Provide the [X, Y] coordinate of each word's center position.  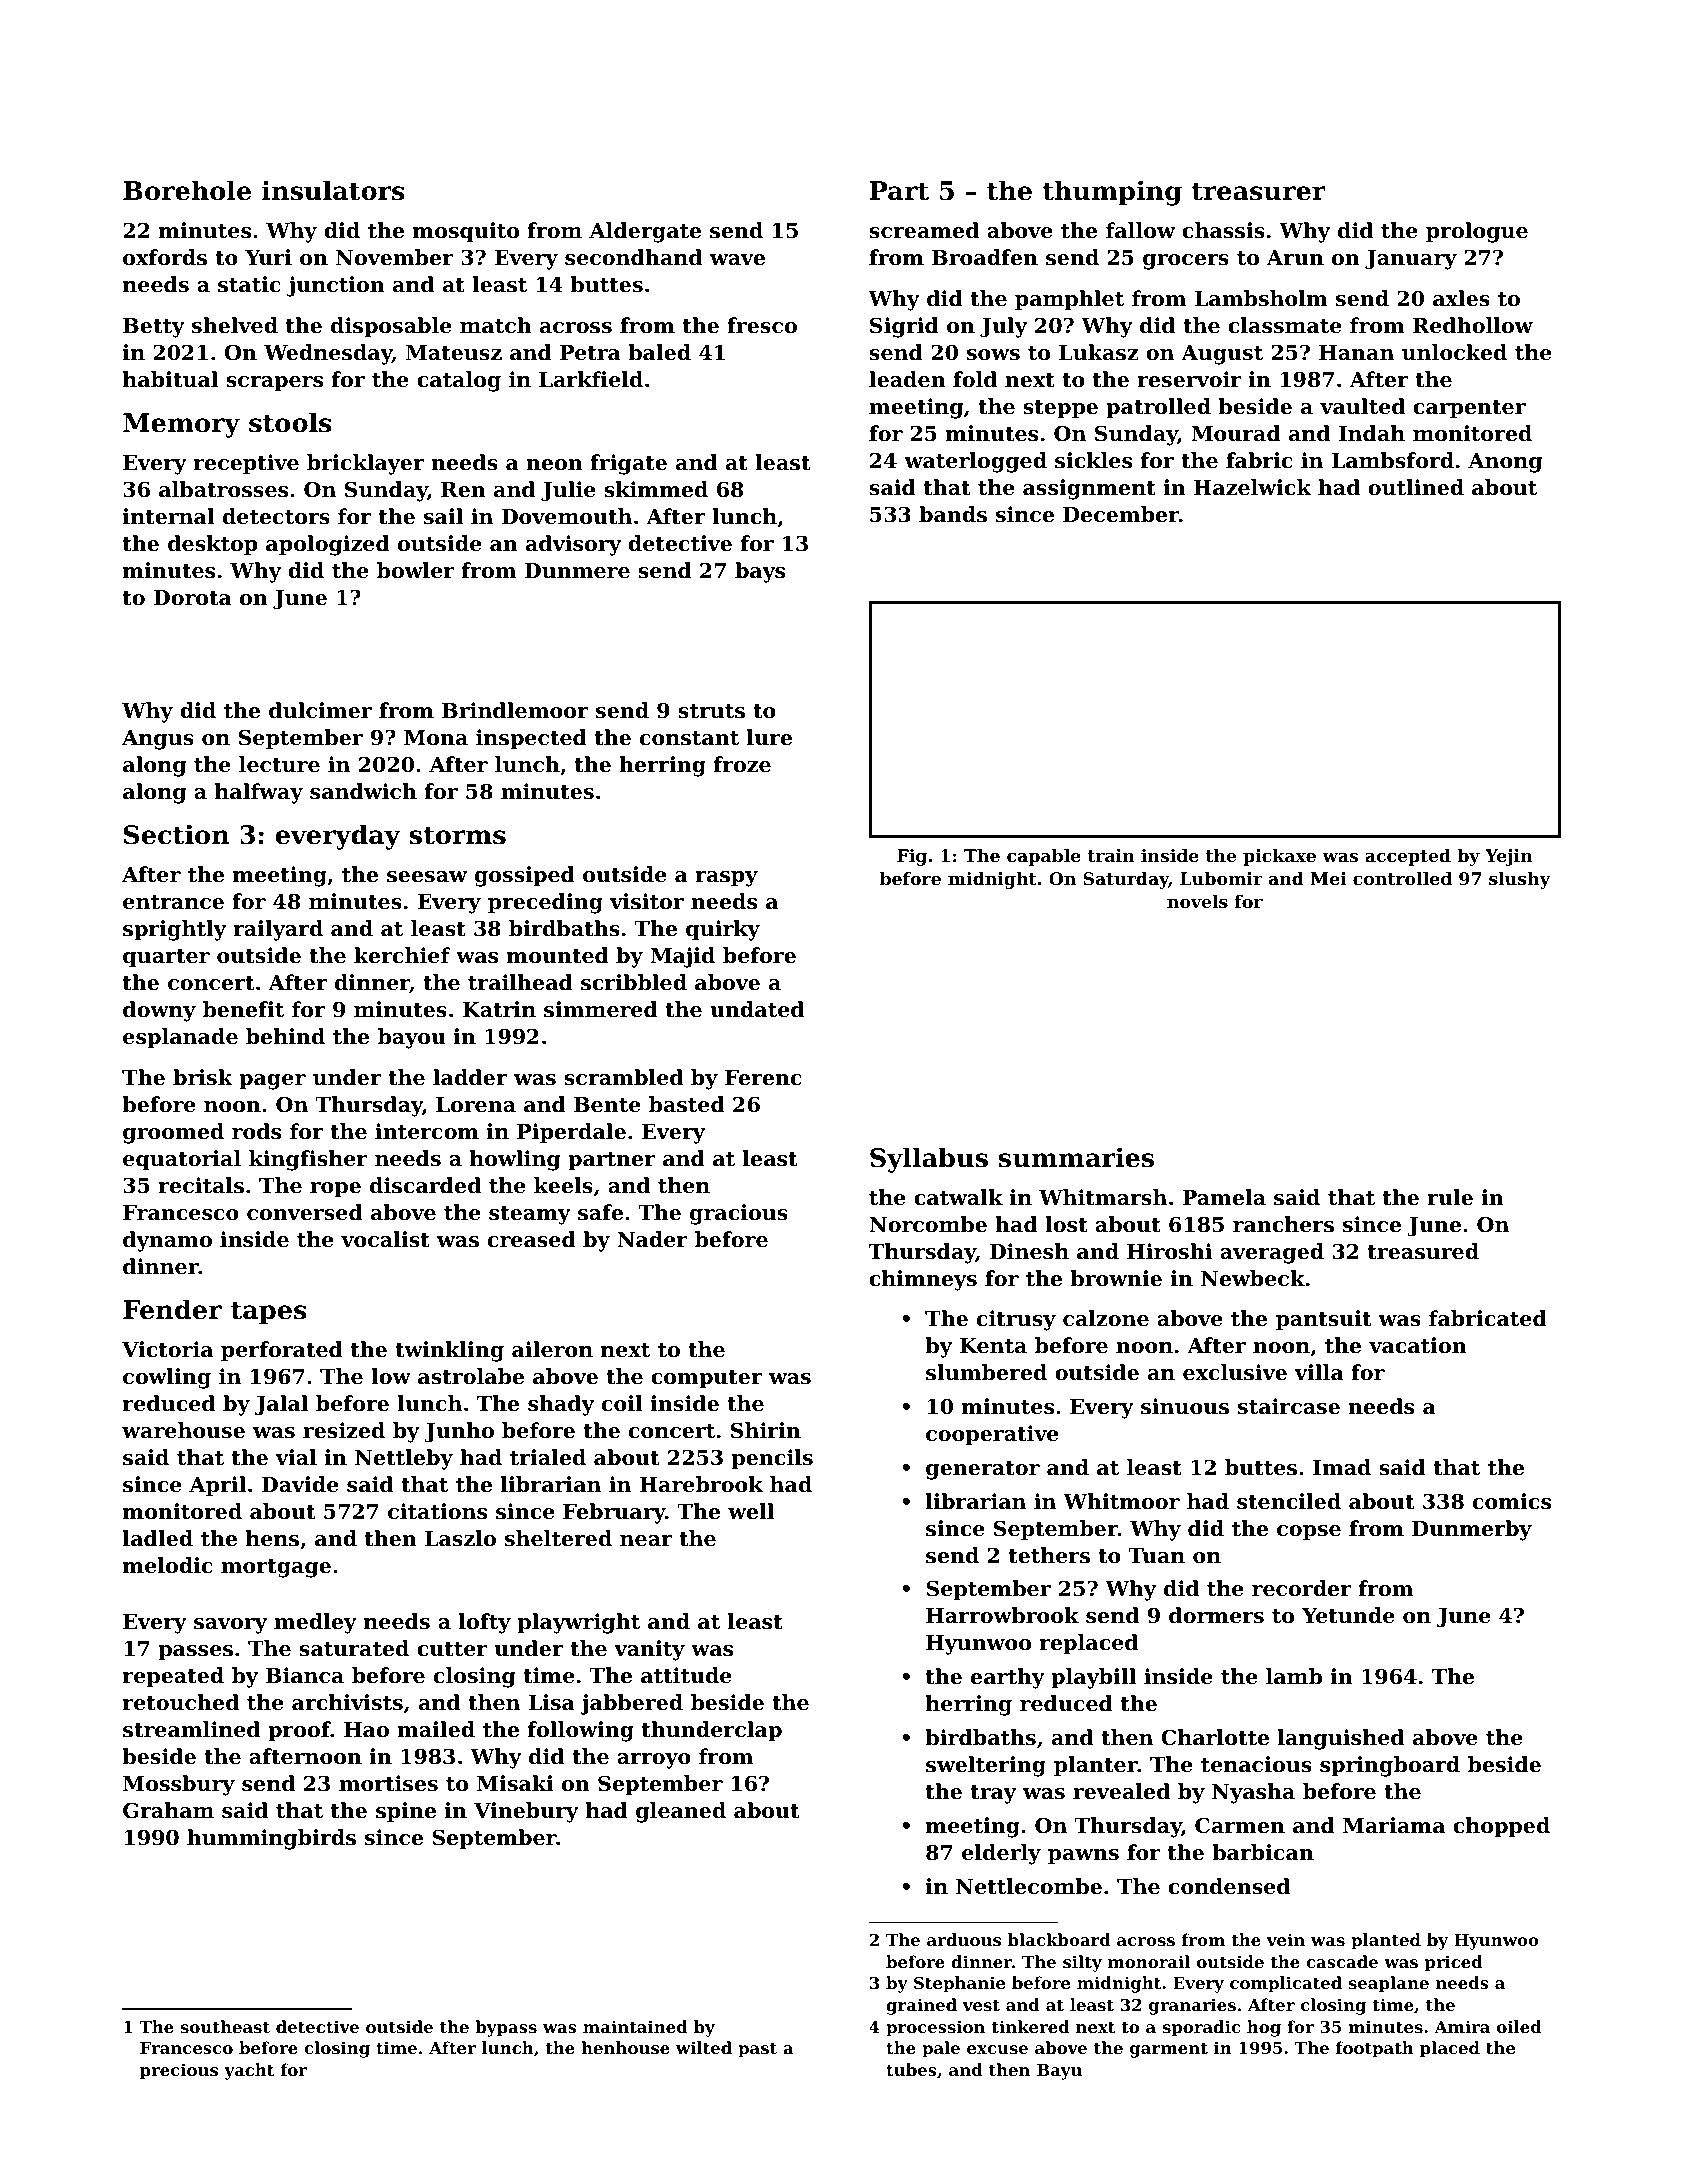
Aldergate [645, 232]
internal [169, 516]
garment [1169, 2050]
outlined [1416, 487]
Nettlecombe [1029, 1886]
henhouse [625, 2047]
